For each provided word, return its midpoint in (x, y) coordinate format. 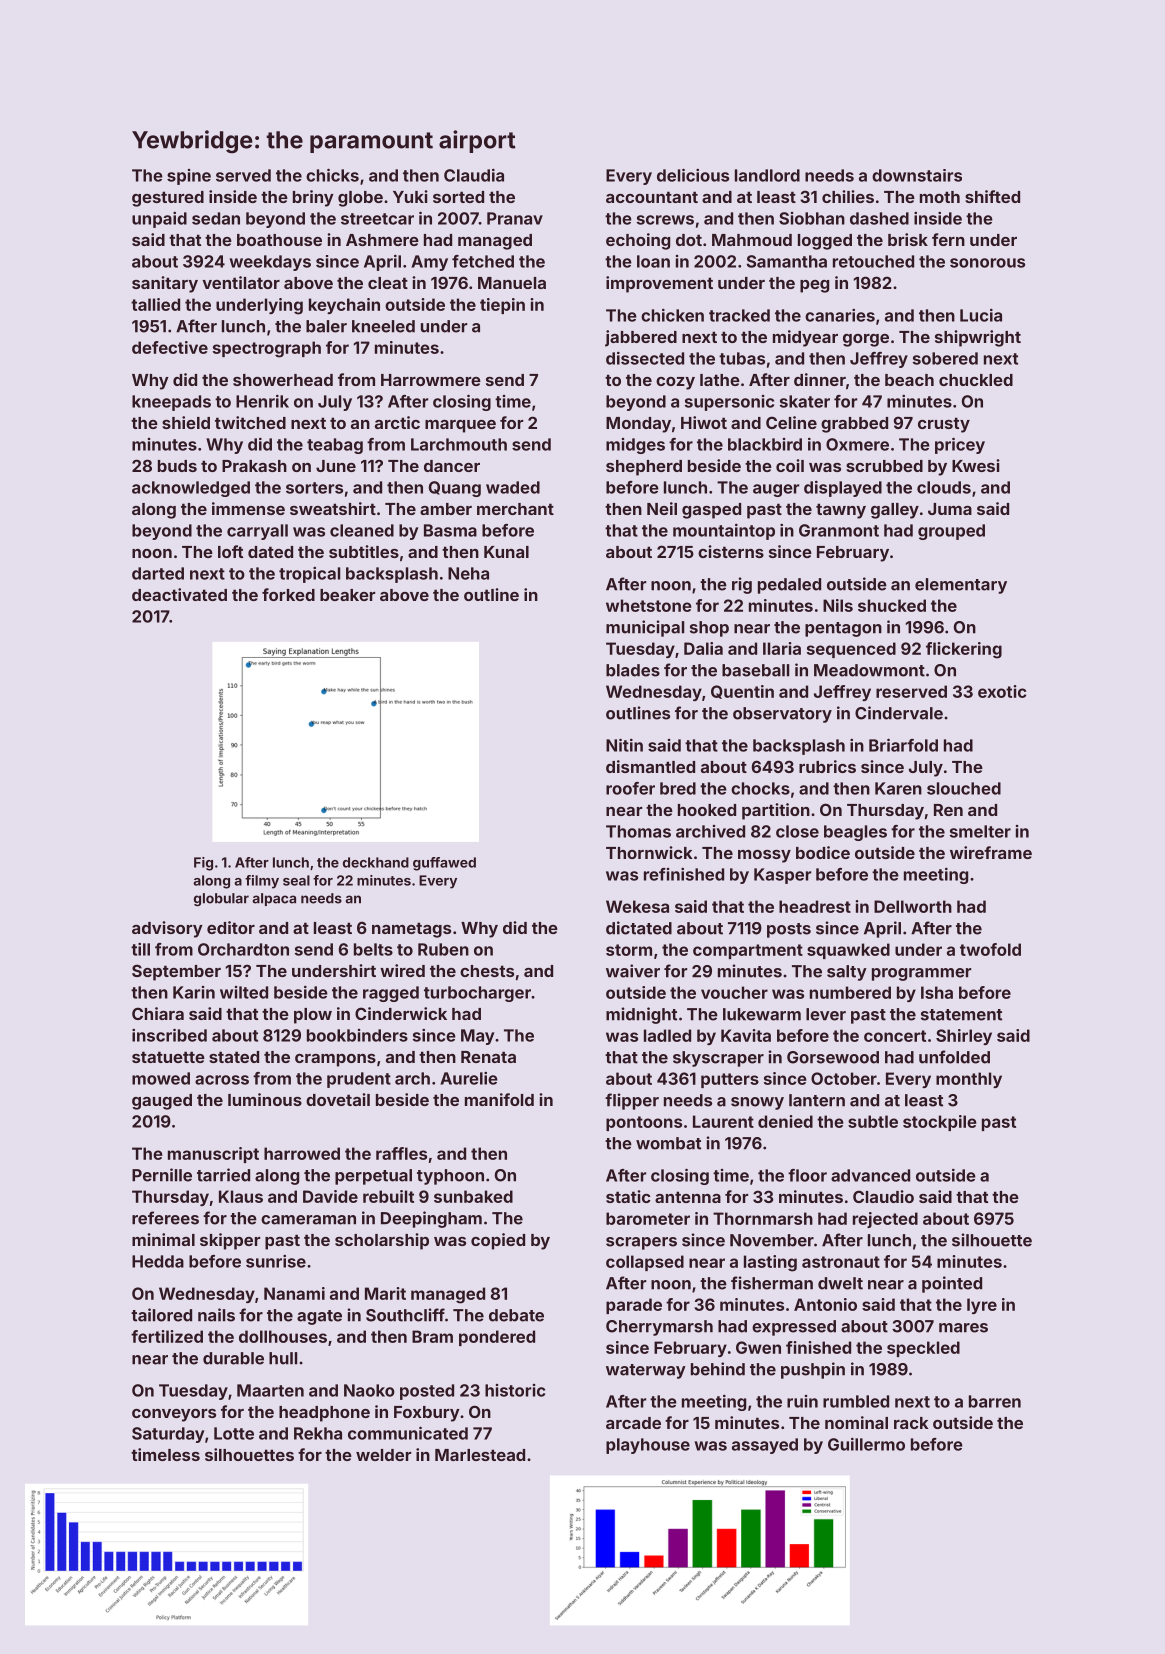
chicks (332, 175)
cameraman (308, 1220)
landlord (767, 175)
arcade (633, 1423)
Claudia (474, 175)
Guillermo (866, 1444)
